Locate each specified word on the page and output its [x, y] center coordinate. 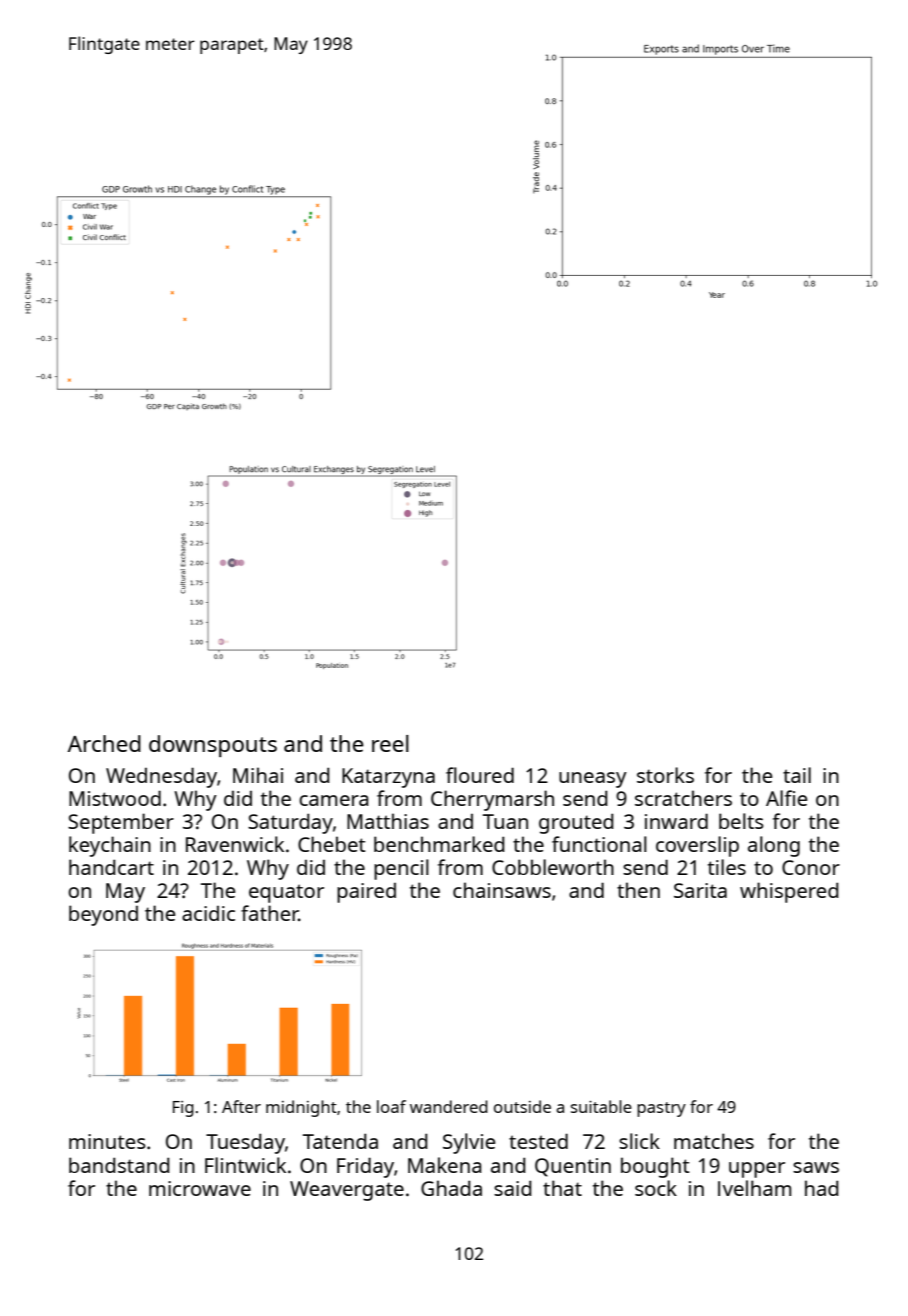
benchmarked [439, 844]
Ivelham [754, 1188]
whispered [789, 892]
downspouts [213, 746]
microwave [200, 1188]
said [513, 1188]
